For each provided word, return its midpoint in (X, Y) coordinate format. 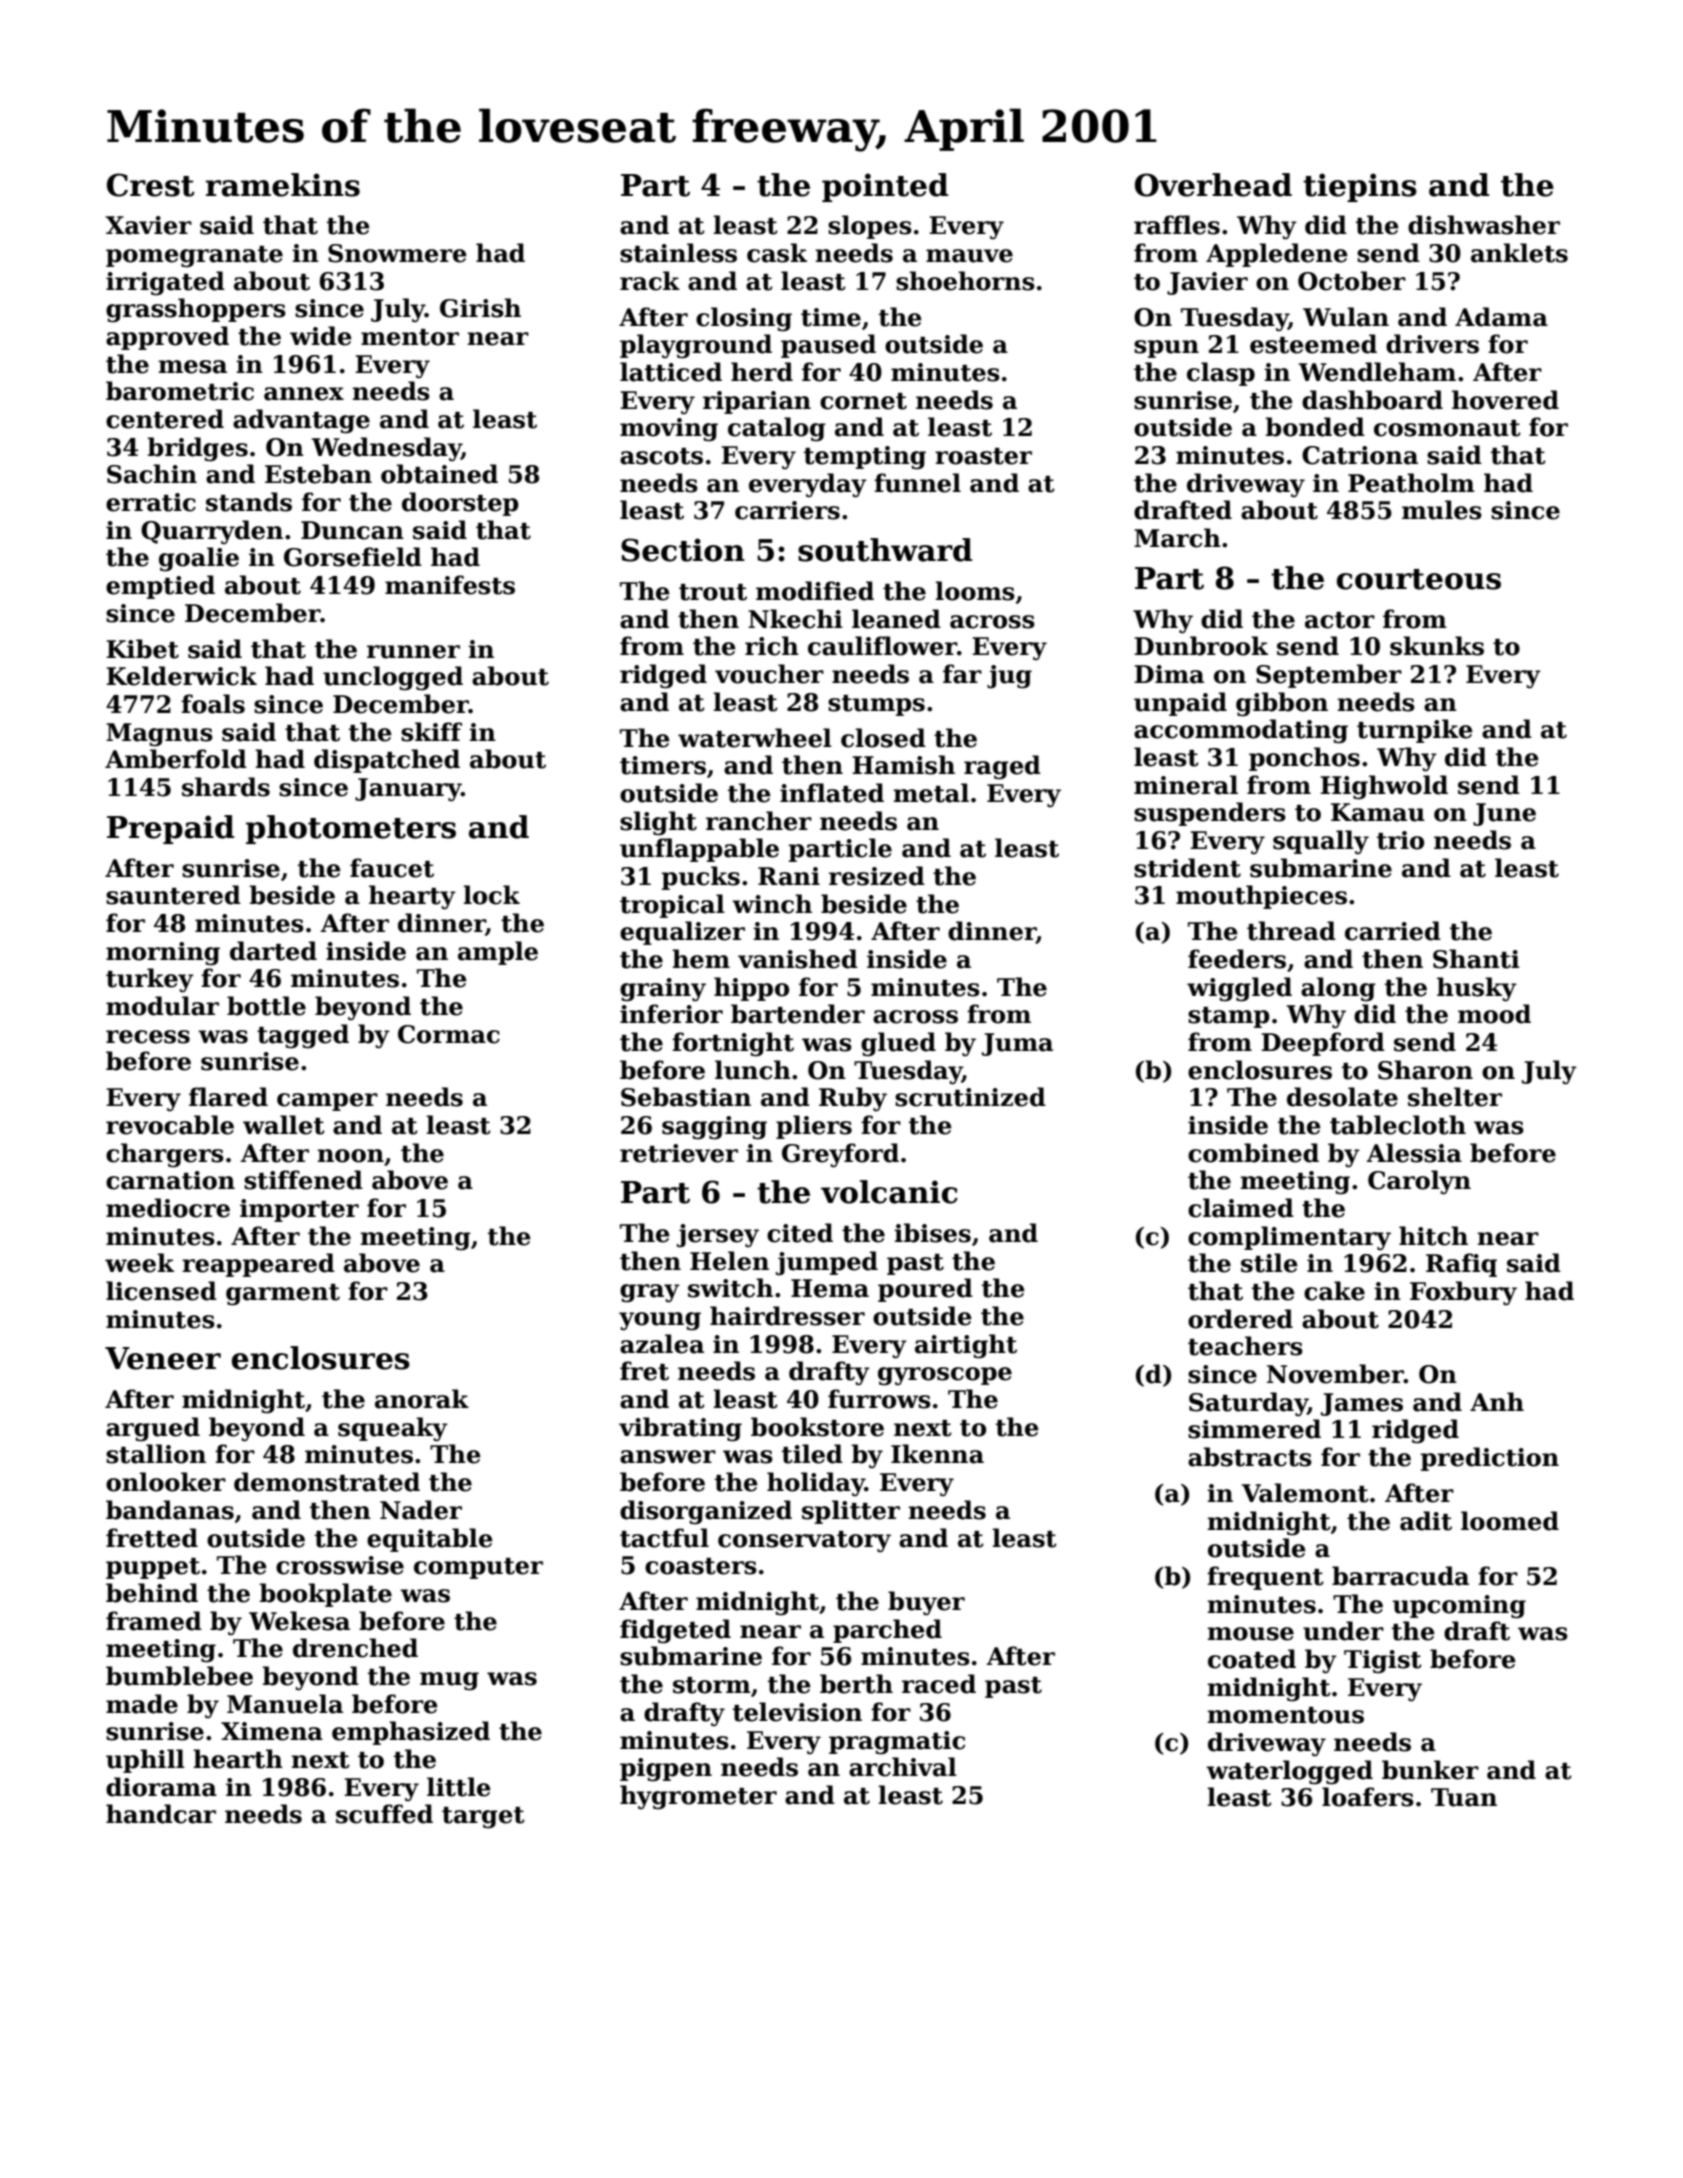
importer (299, 1210)
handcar (161, 1814)
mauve (969, 256)
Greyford (840, 1155)
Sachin (152, 474)
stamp (1229, 1017)
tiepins (1360, 187)
